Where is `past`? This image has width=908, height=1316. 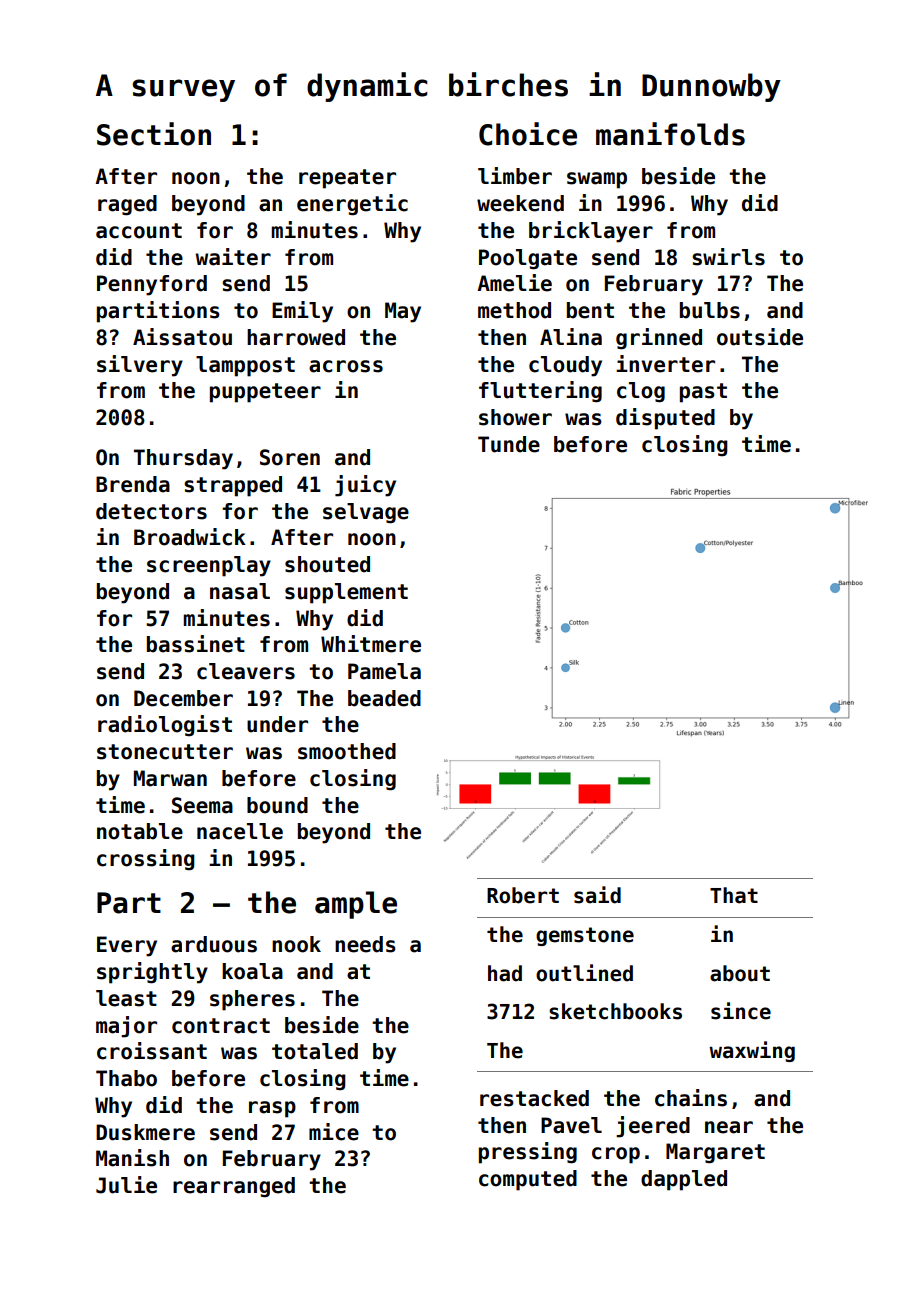
past is located at coordinates (703, 393).
